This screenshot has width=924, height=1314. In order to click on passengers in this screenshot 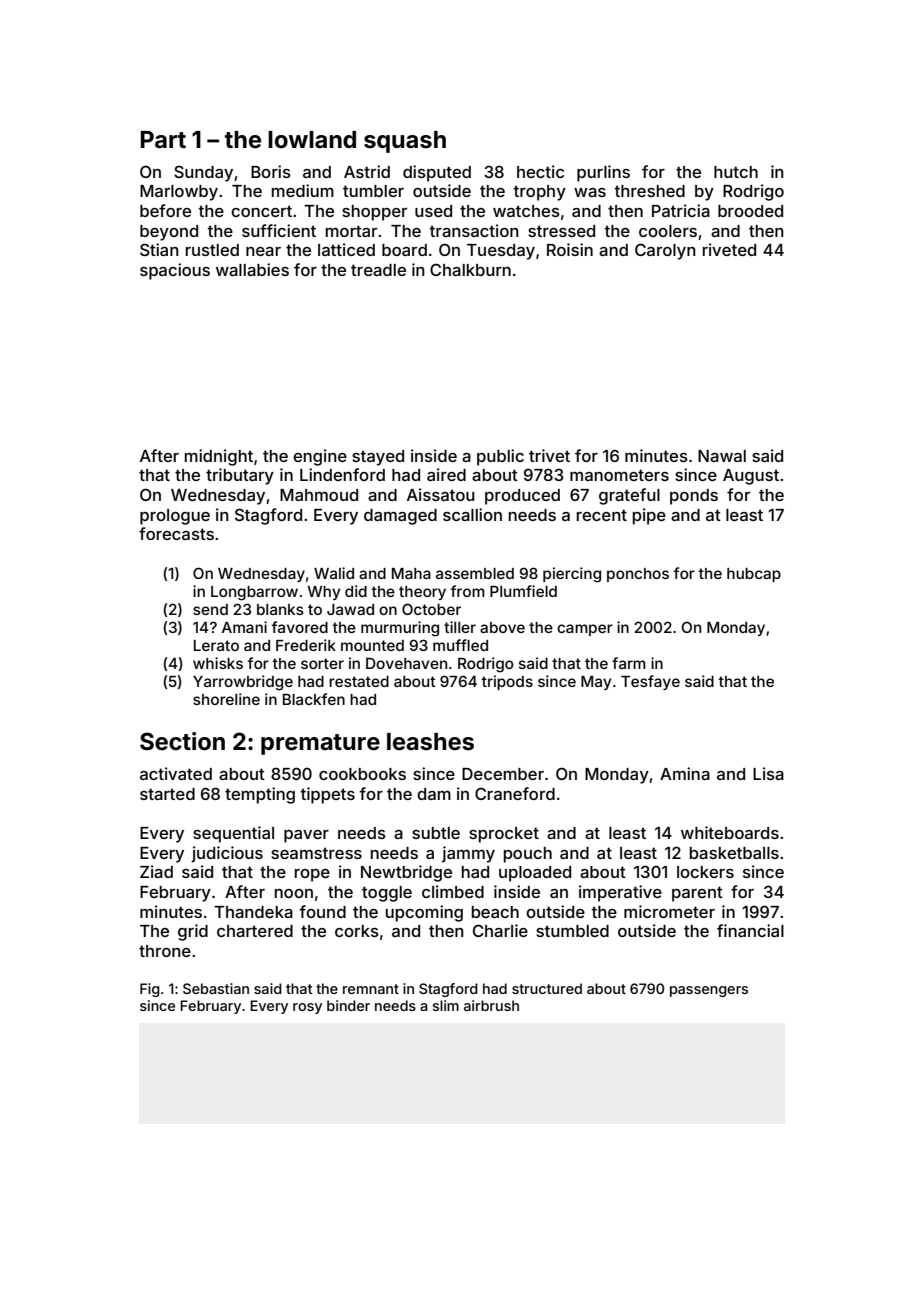, I will do `click(709, 991)`.
